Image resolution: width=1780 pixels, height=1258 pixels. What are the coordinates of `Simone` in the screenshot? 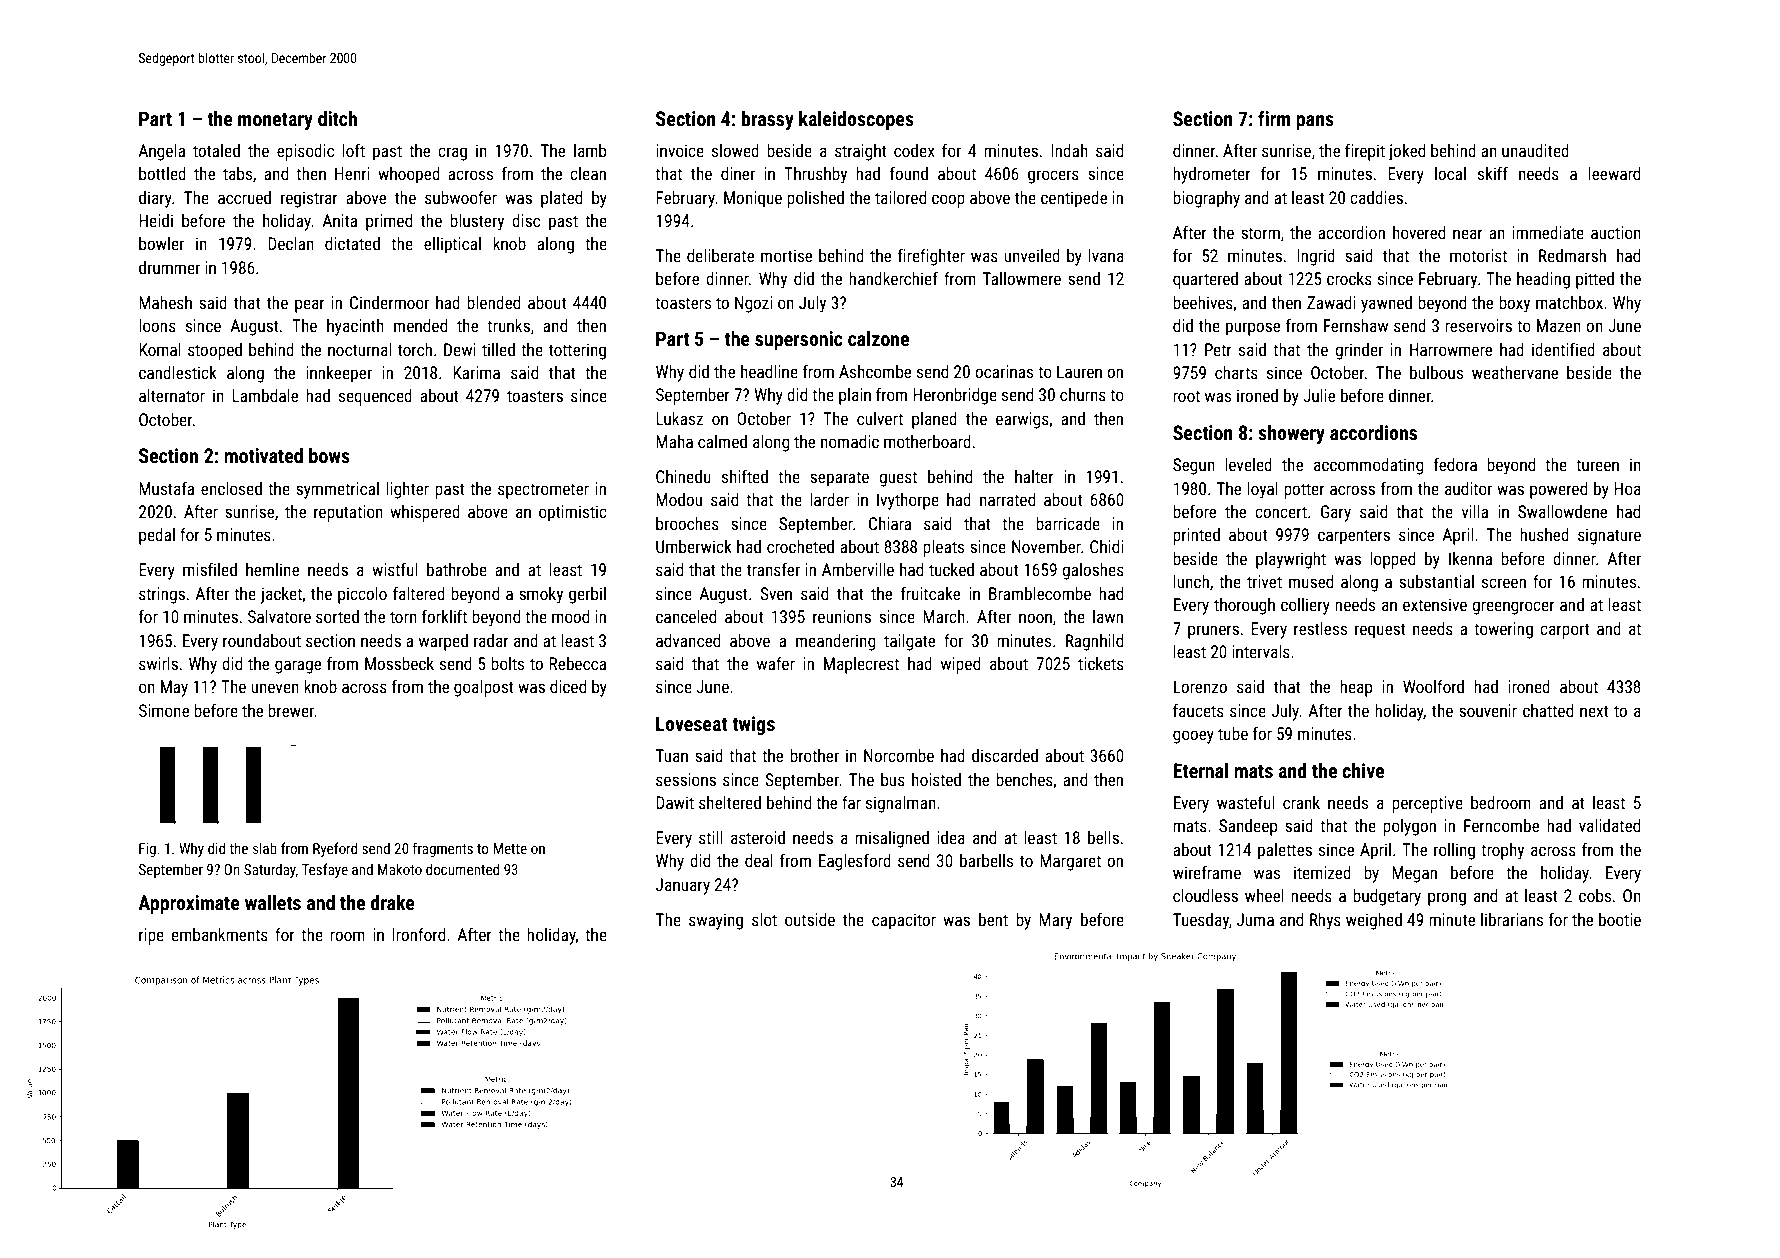 It's located at (164, 710).
